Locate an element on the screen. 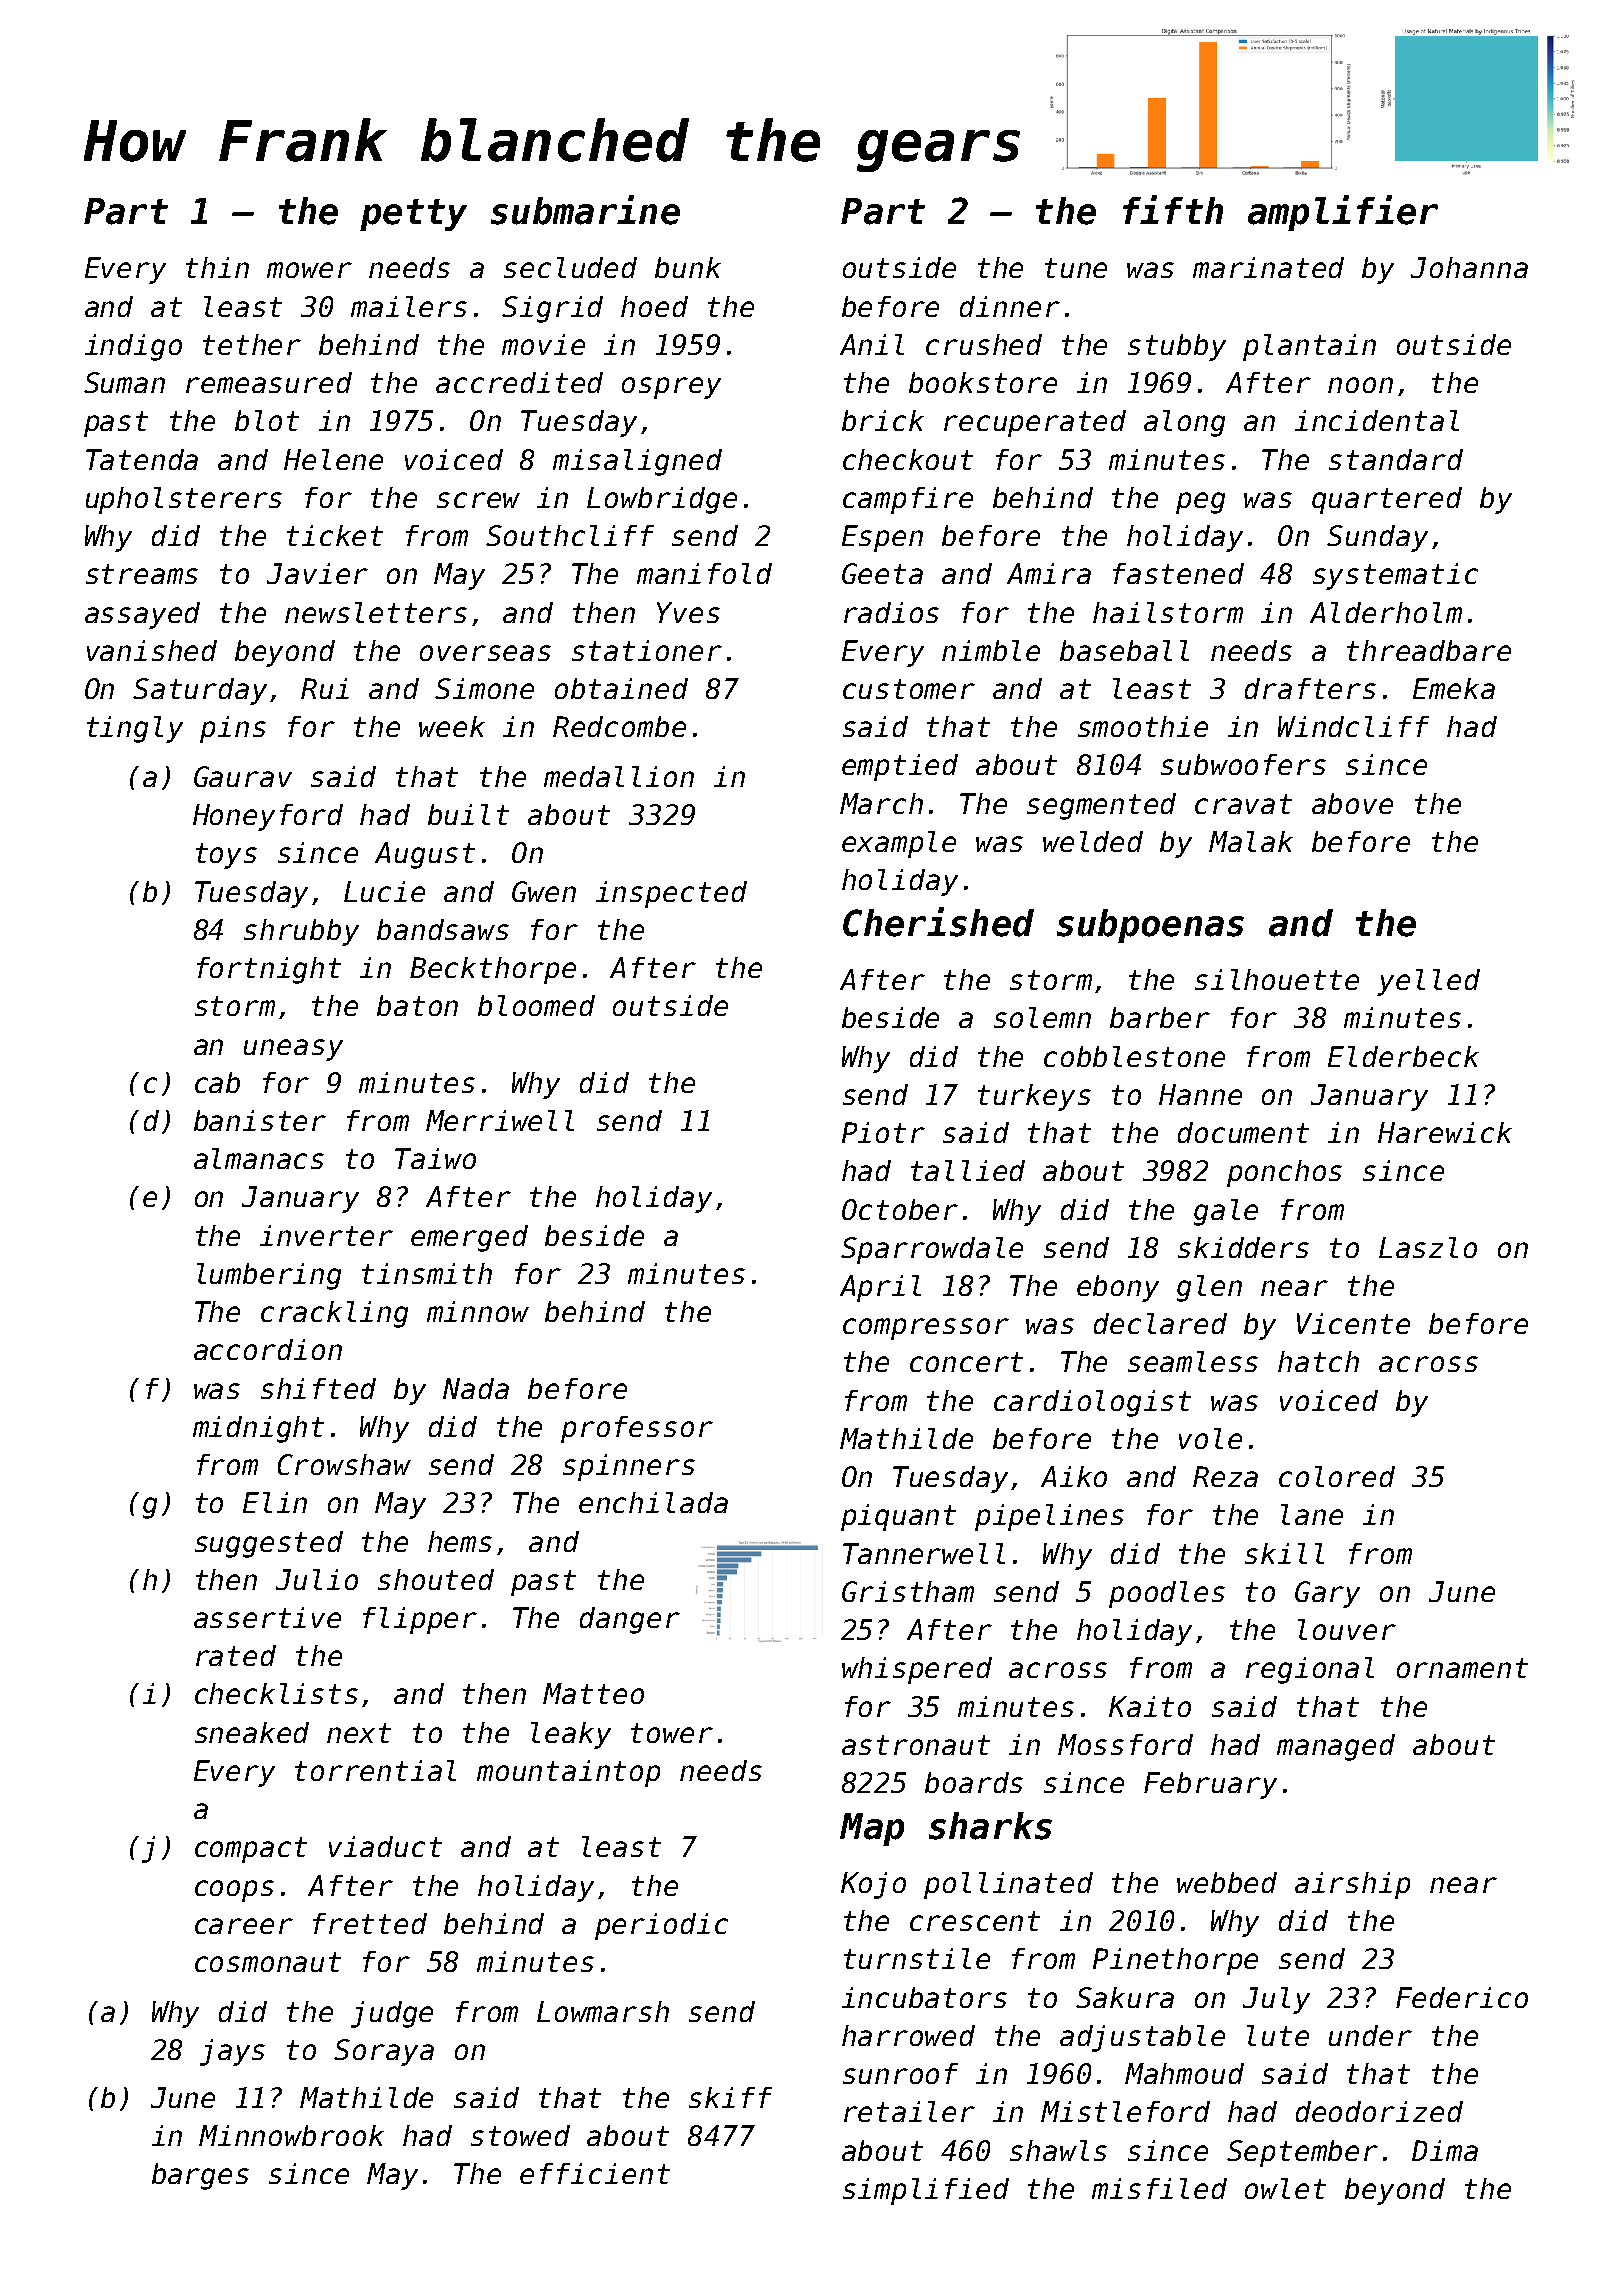  glen is located at coordinates (1209, 1288).
